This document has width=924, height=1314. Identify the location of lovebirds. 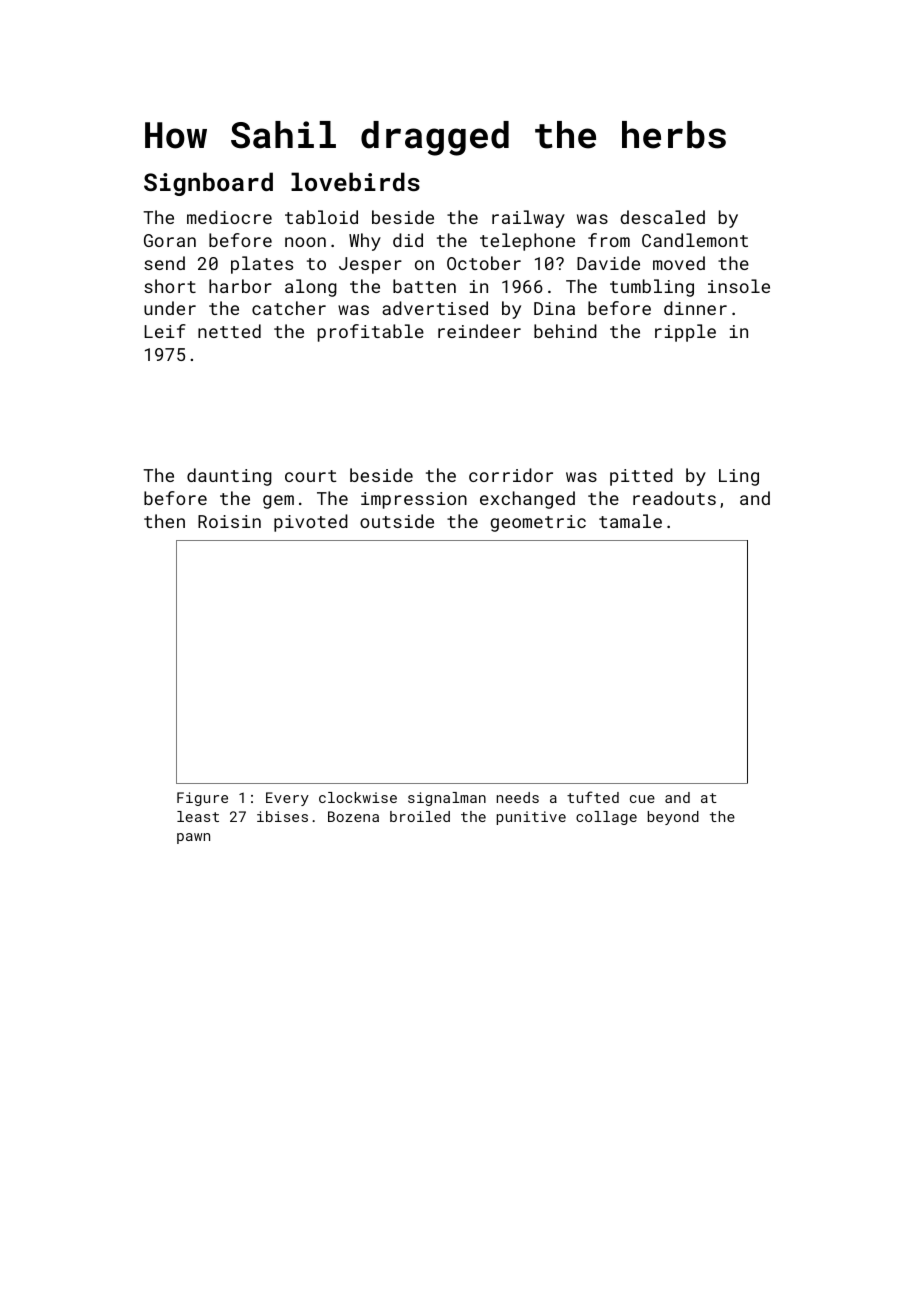
(355, 181).
